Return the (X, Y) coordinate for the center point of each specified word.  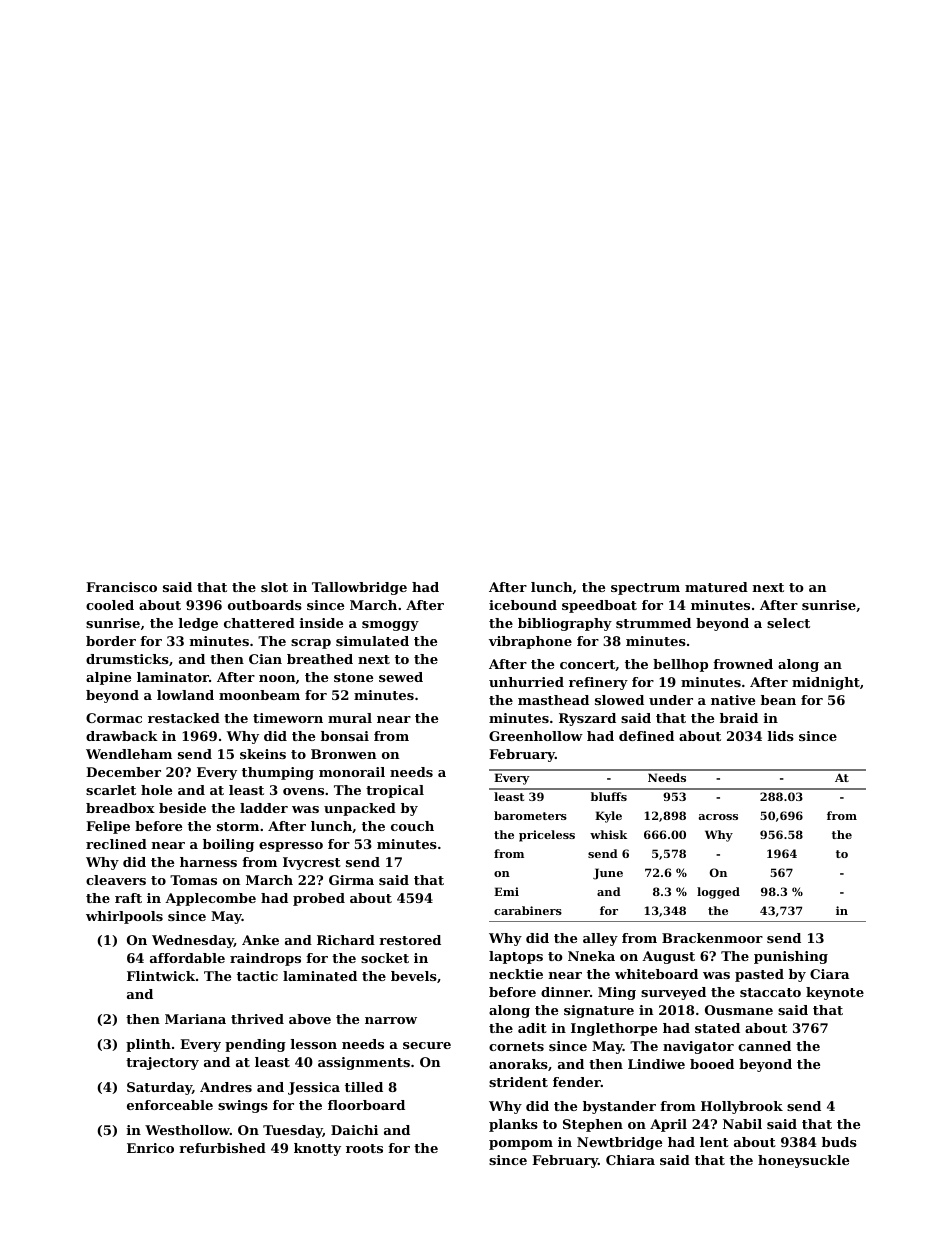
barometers (530, 815)
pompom (521, 1145)
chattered (259, 623)
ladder (264, 808)
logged (718, 893)
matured (716, 587)
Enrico (150, 1148)
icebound (523, 605)
